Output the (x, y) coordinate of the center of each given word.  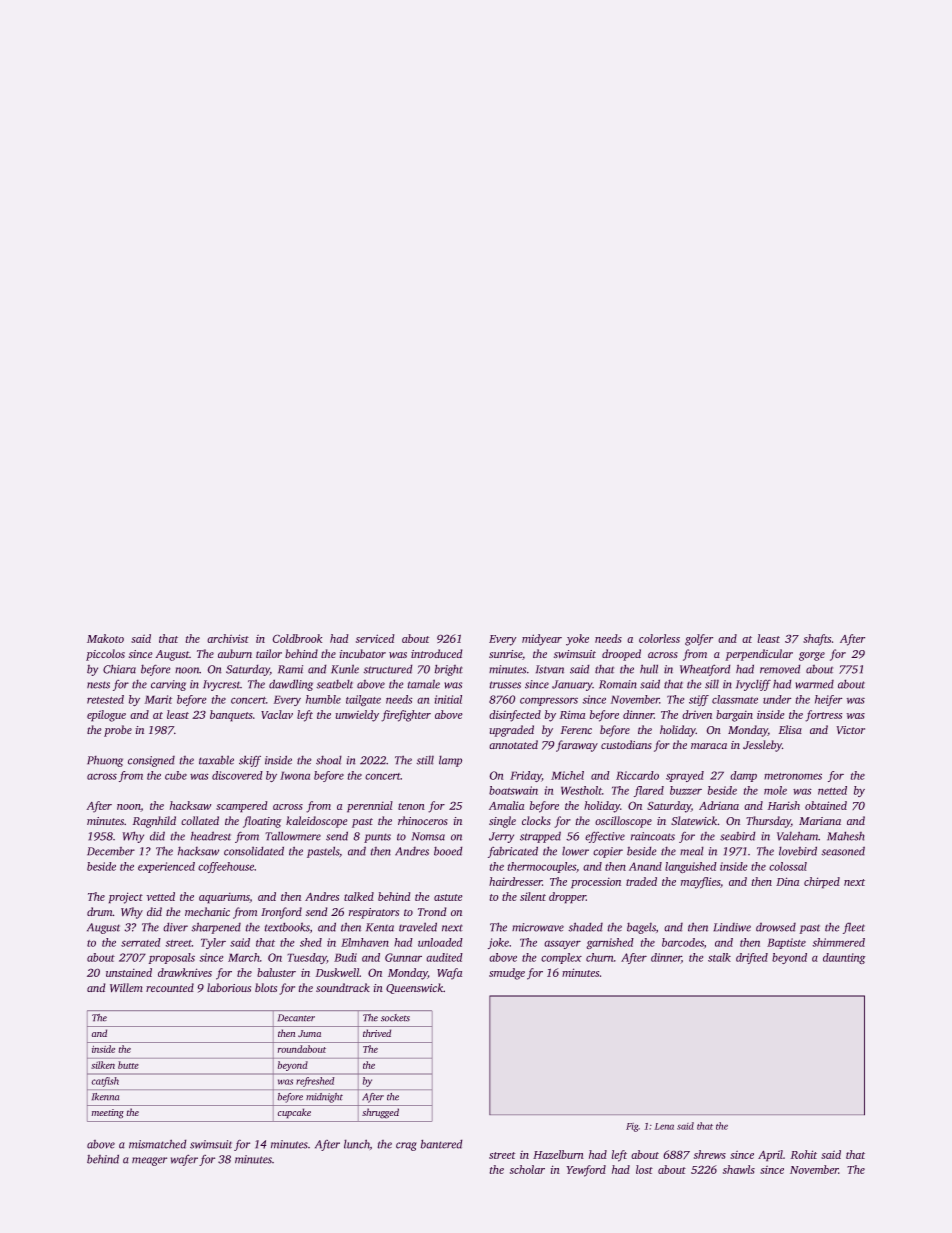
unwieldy (357, 716)
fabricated (513, 852)
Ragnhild (154, 822)
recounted (170, 987)
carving (168, 685)
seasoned (843, 851)
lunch (357, 1144)
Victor (850, 730)
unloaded (440, 942)
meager (149, 1161)
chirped (822, 883)
